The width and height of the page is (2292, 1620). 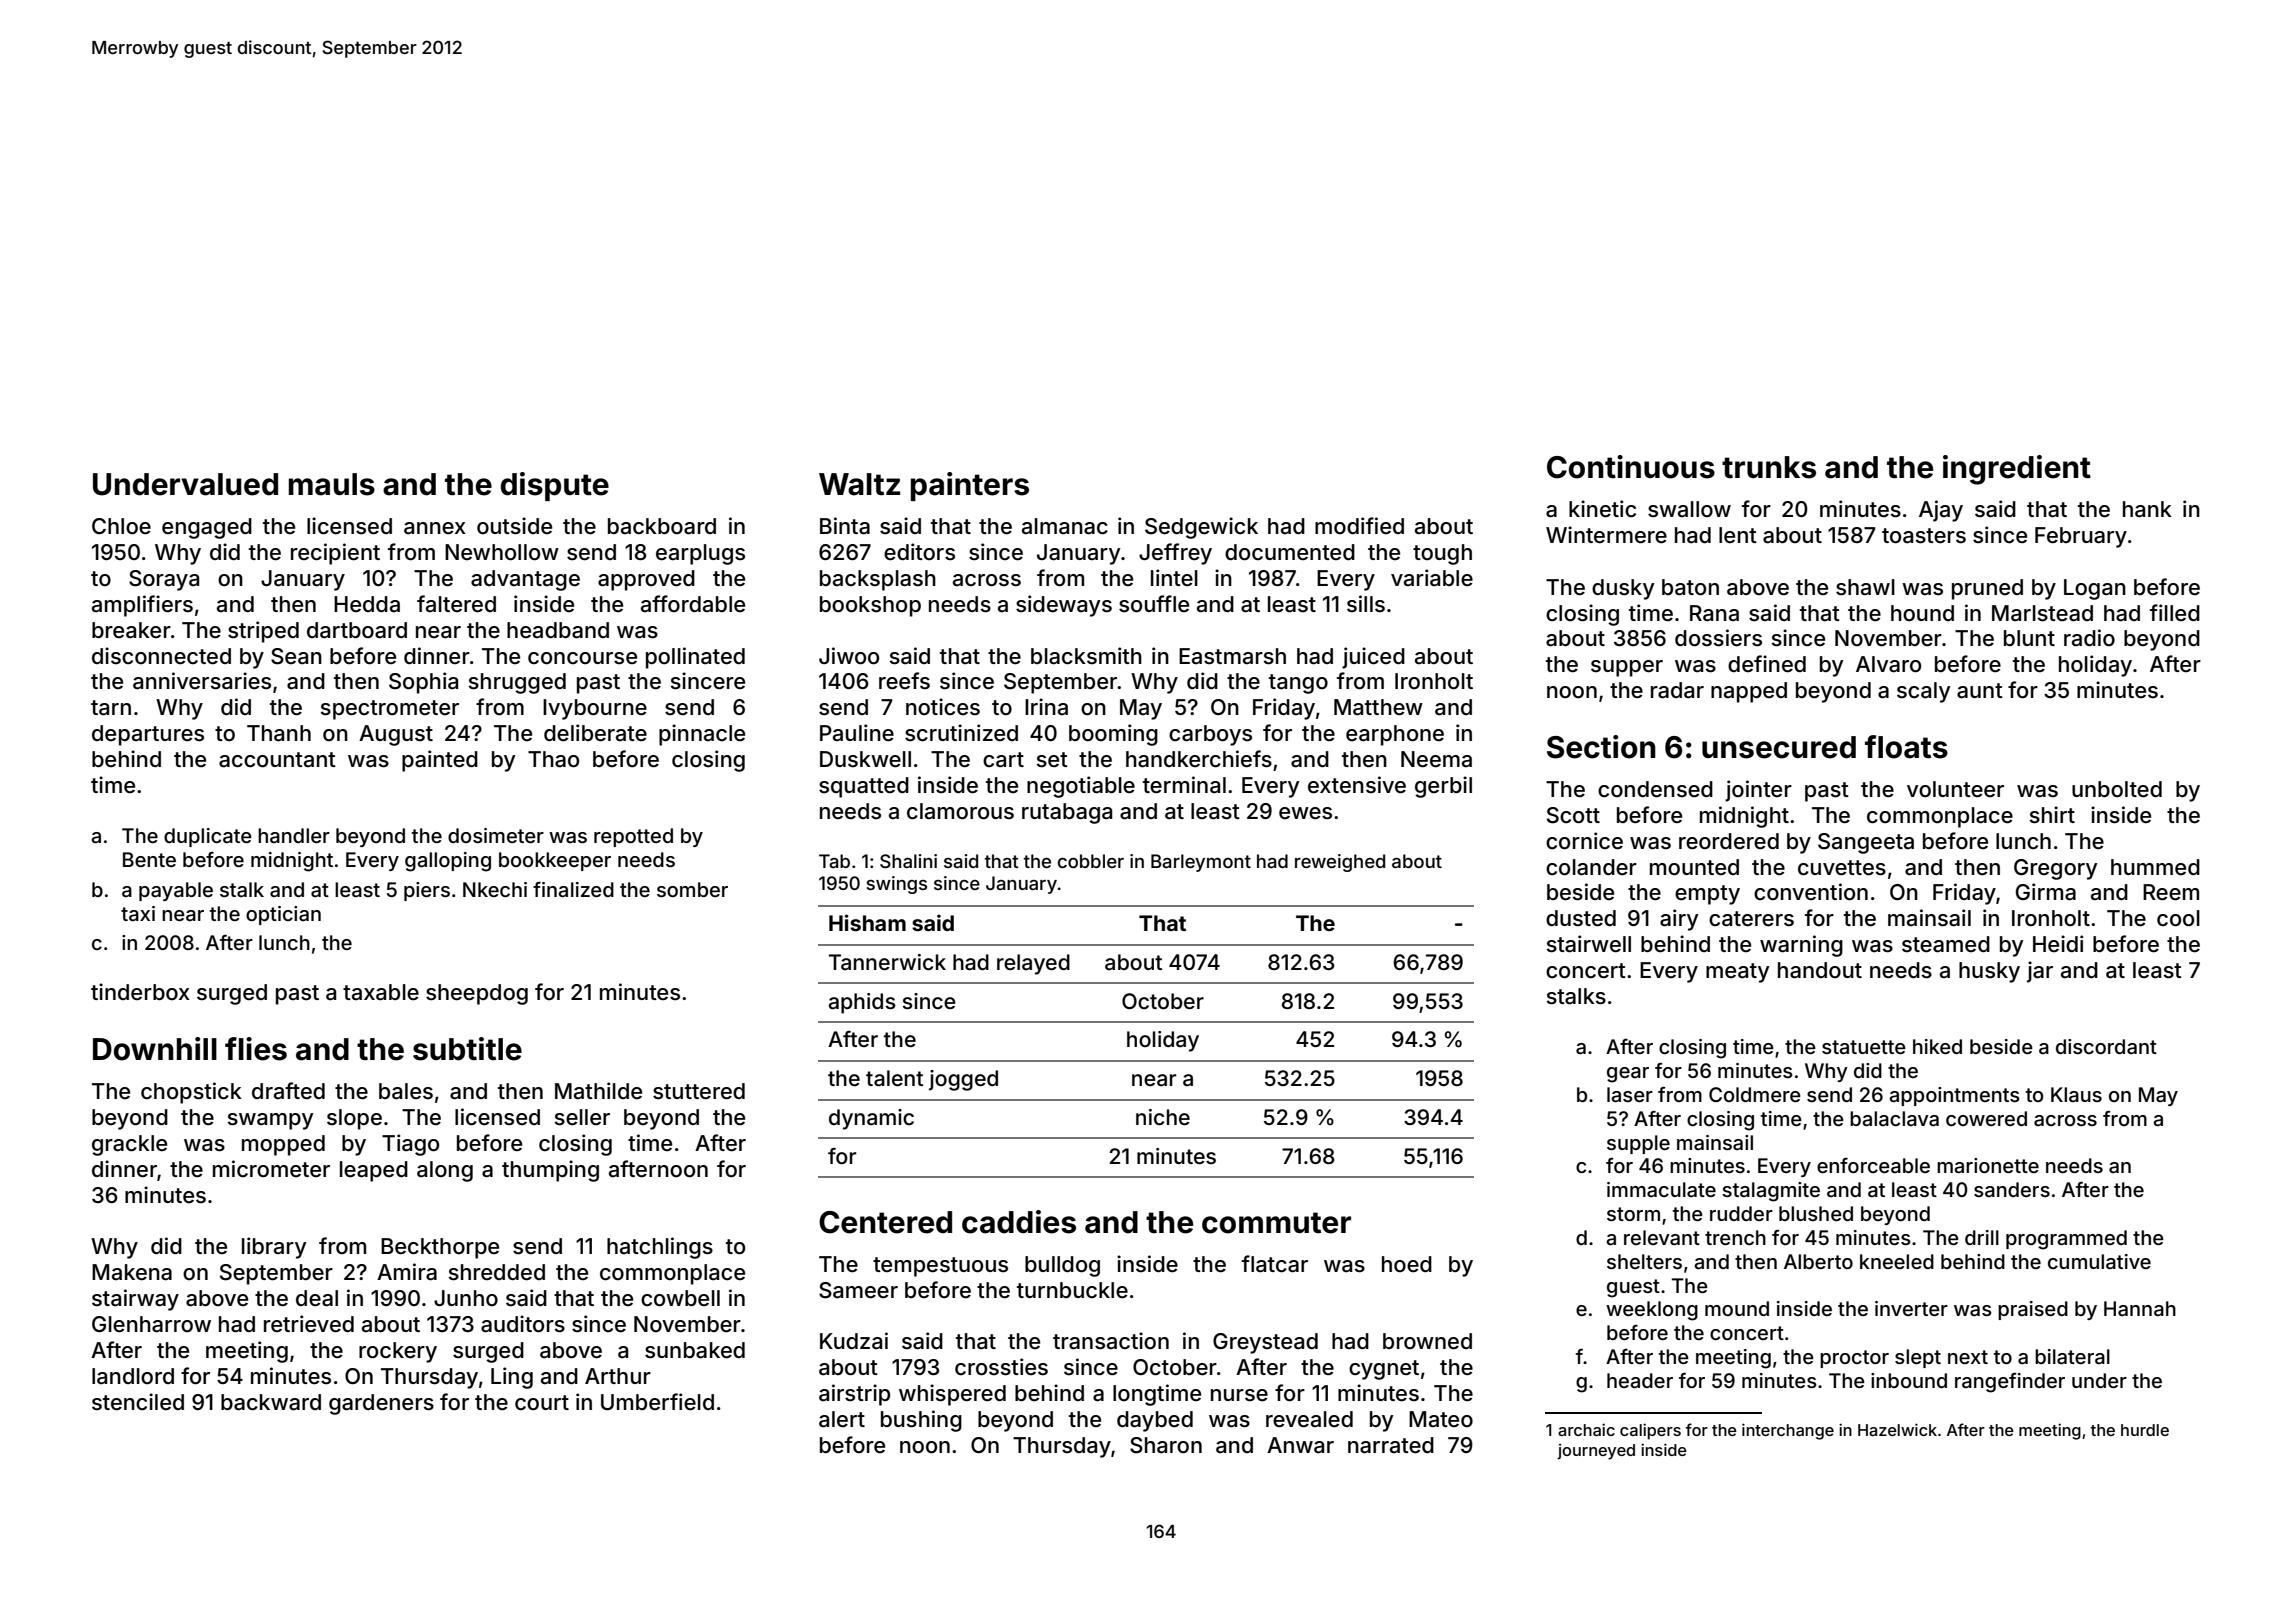 What do you see at coordinates (2171, 892) in the page?
I see `Reem` at bounding box center [2171, 892].
